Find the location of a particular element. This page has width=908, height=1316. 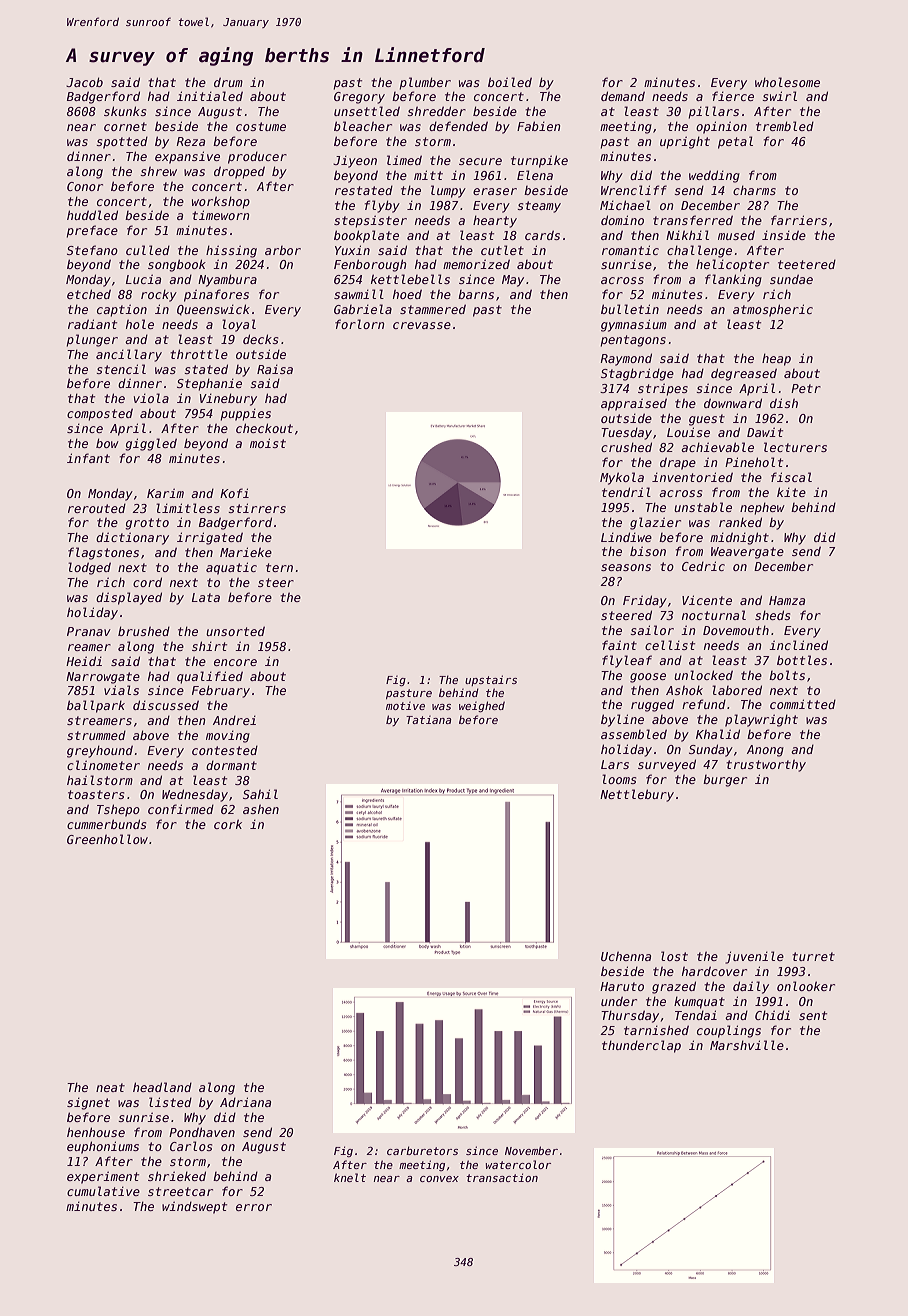

boiled is located at coordinates (510, 82).
